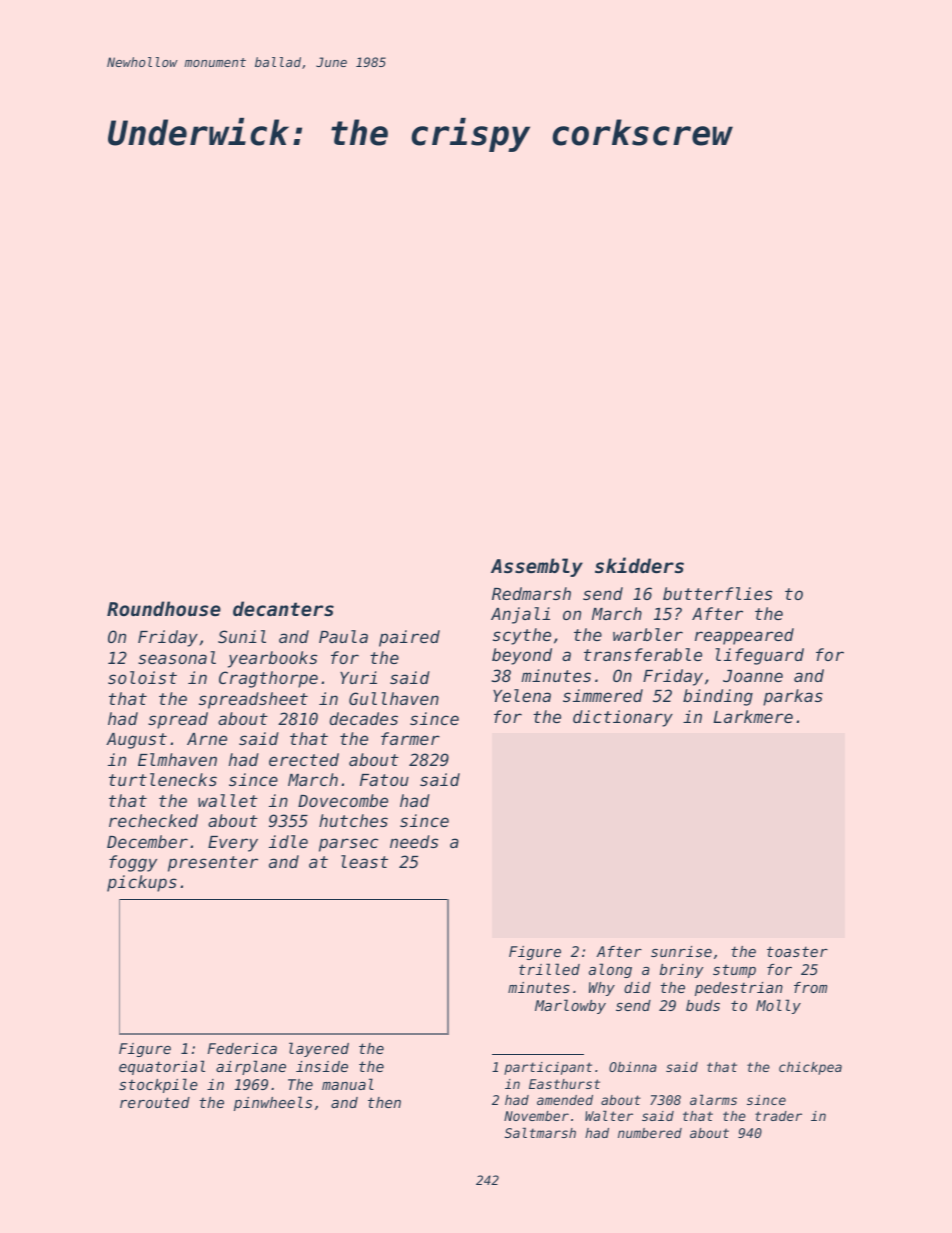  What do you see at coordinates (273, 1103) in the screenshot?
I see `pinwheels` at bounding box center [273, 1103].
